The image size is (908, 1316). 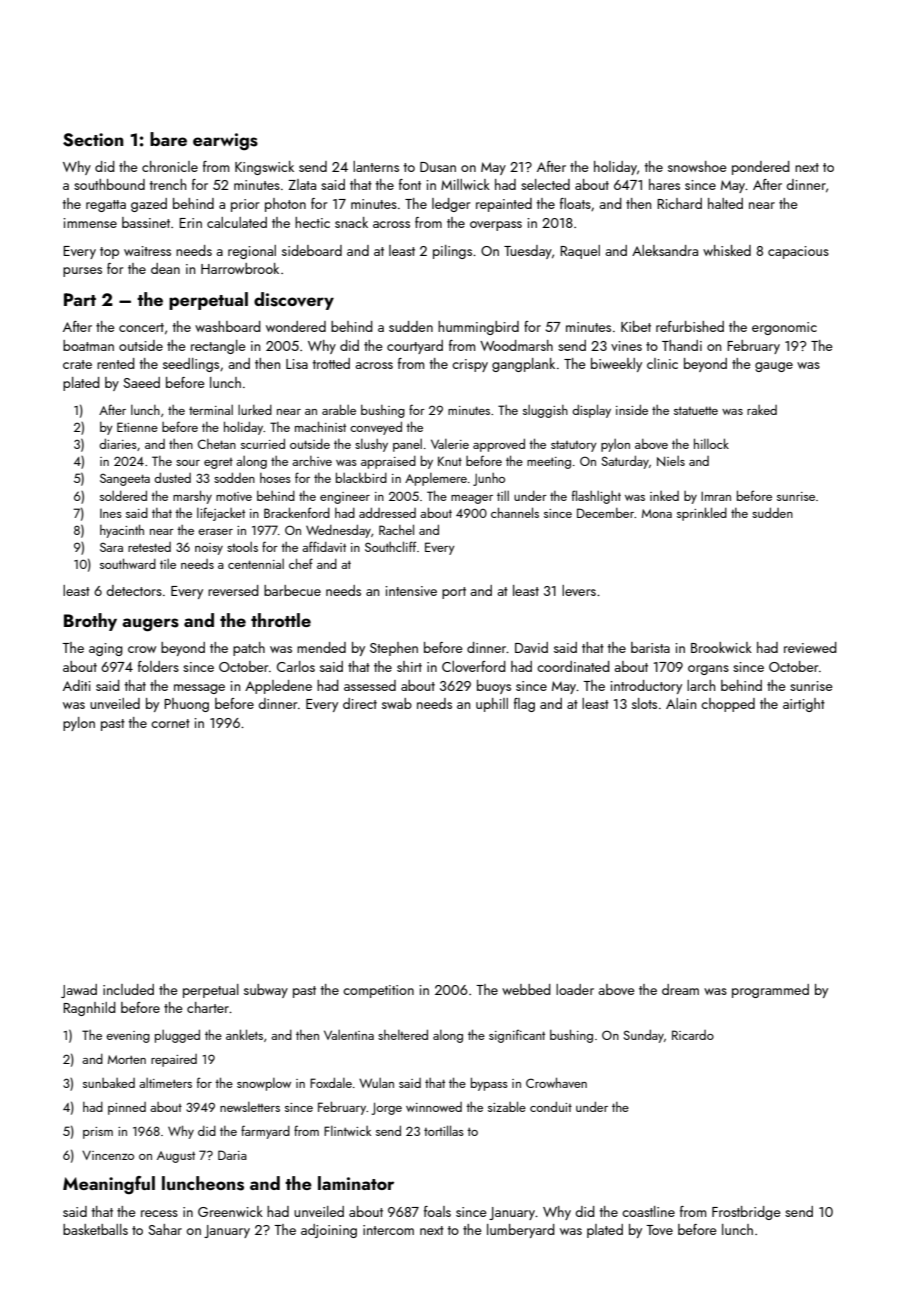 What do you see at coordinates (478, 328) in the image?
I see `hummingbird` at bounding box center [478, 328].
